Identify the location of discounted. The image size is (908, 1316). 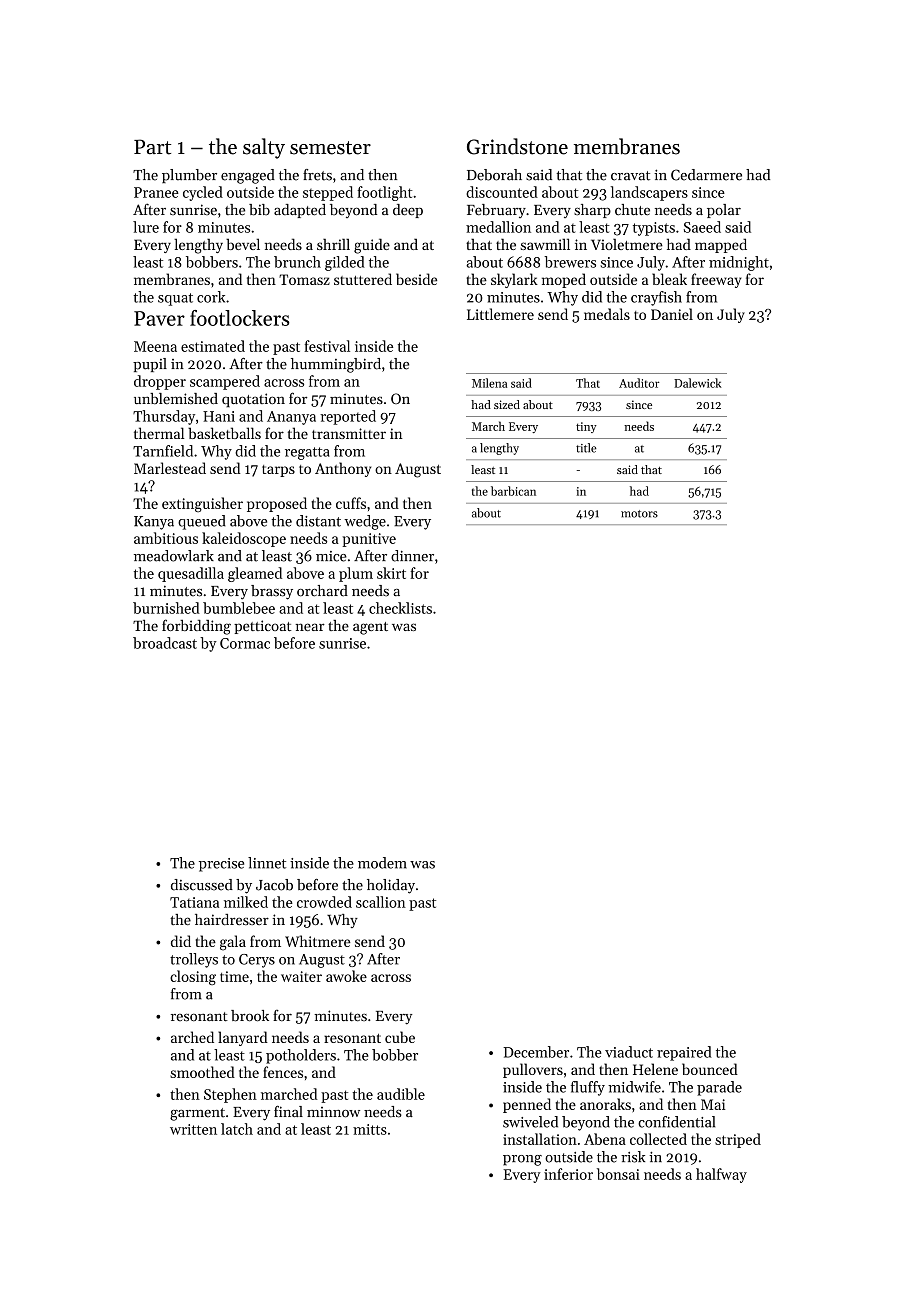
(502, 192).
